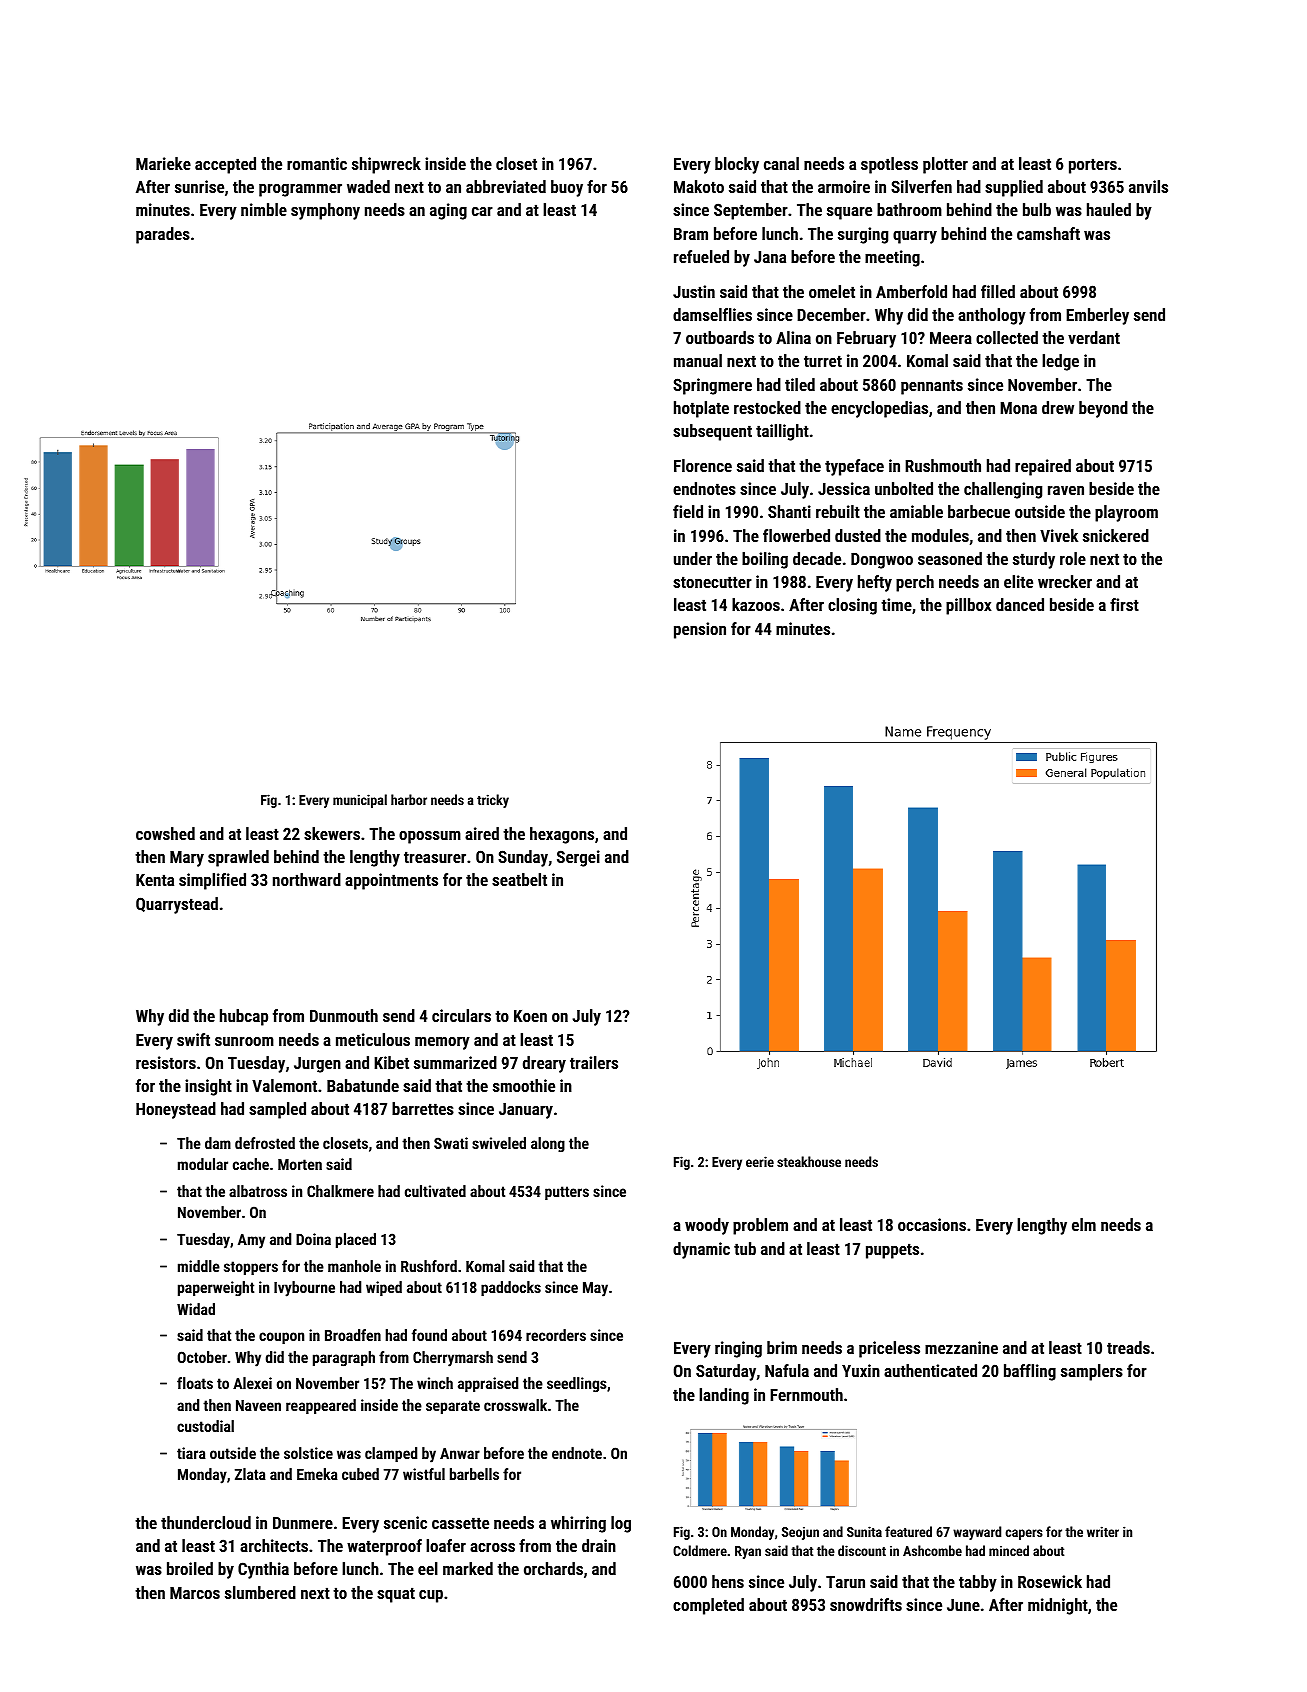 The image size is (1307, 1692). What do you see at coordinates (356, 1240) in the page?
I see `placed` at bounding box center [356, 1240].
